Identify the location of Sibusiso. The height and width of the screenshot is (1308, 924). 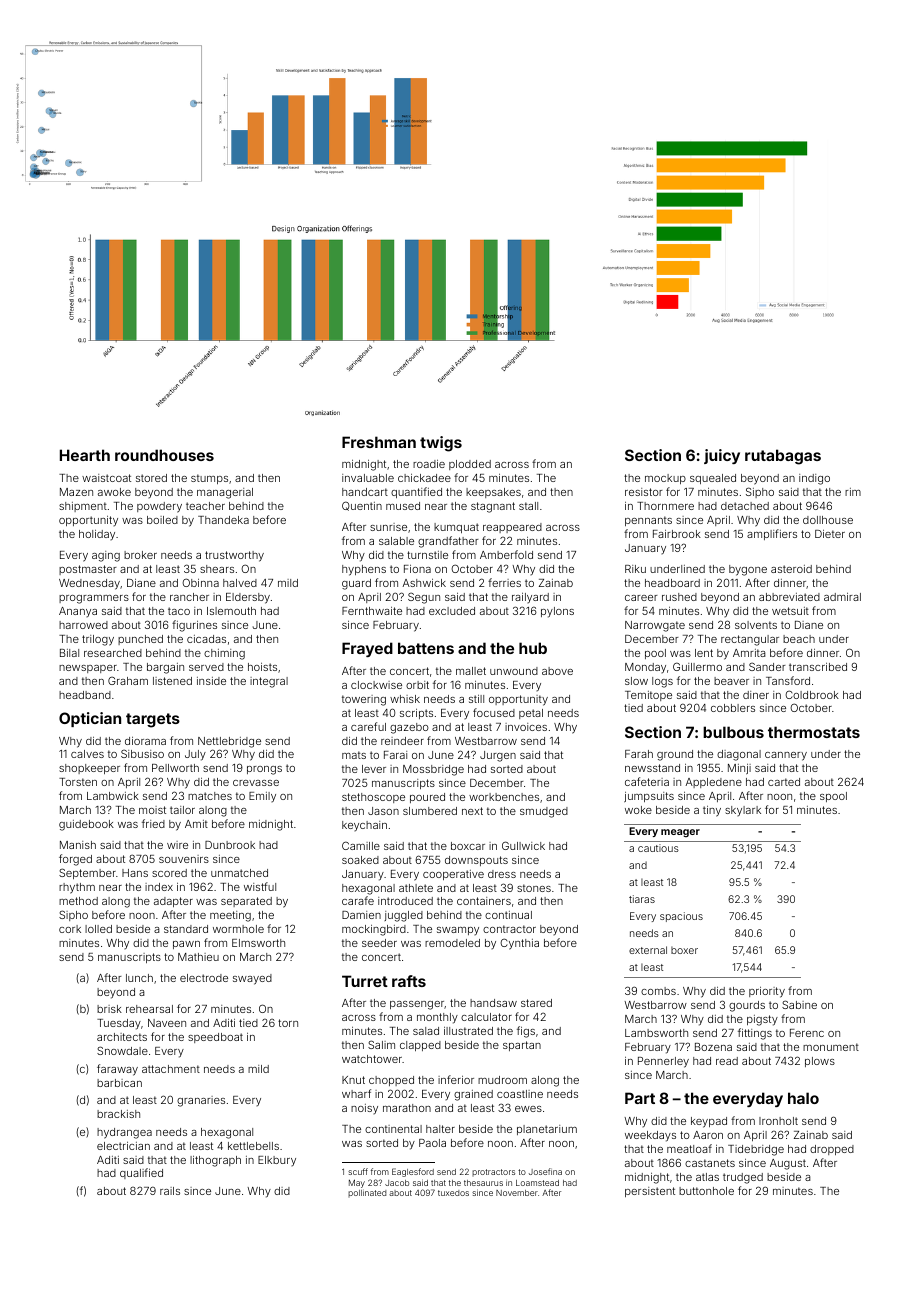
(142, 753).
